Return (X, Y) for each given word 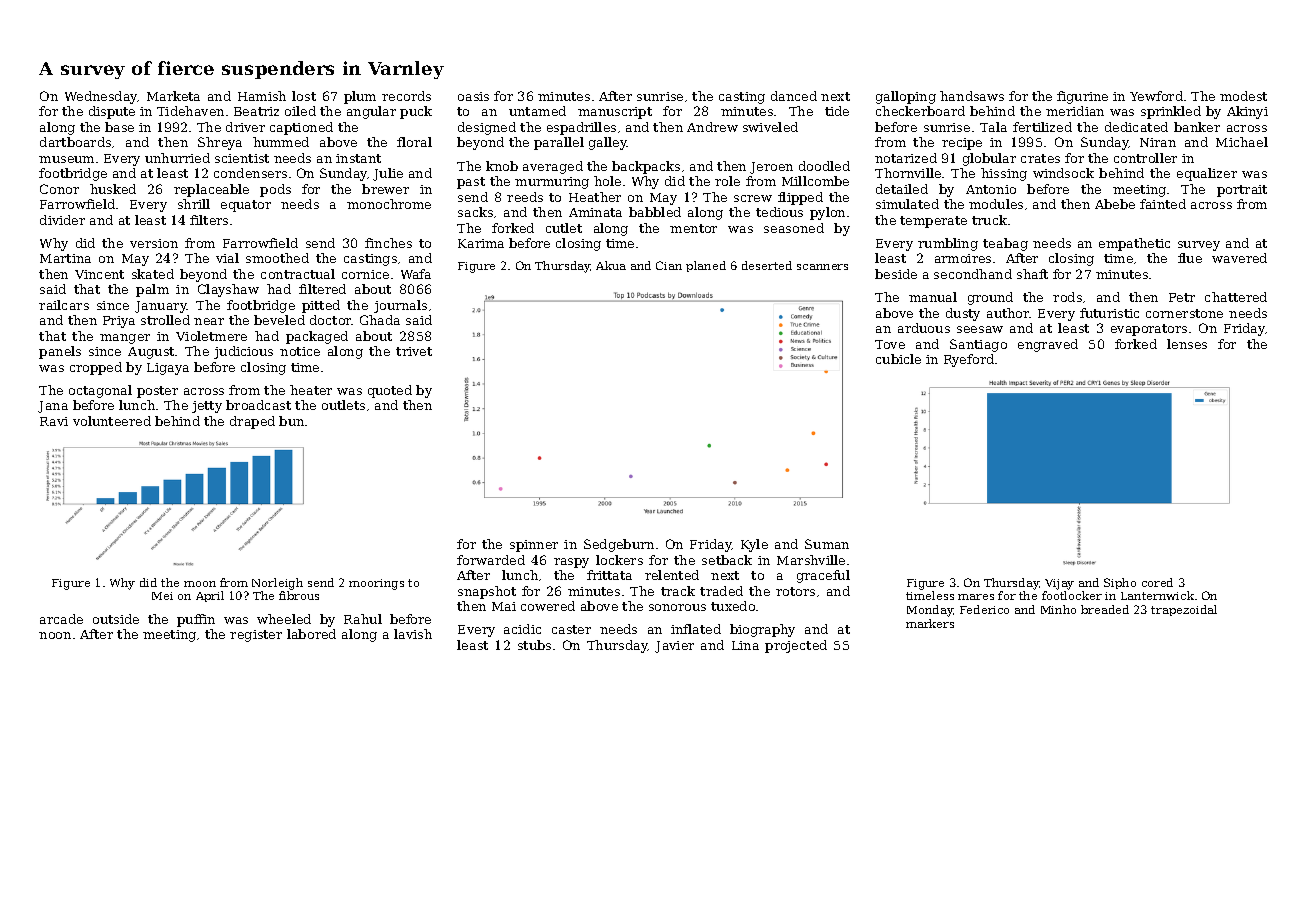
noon (55, 635)
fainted (1163, 204)
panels (60, 352)
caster (571, 629)
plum (360, 97)
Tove (890, 344)
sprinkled (1171, 112)
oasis (473, 96)
